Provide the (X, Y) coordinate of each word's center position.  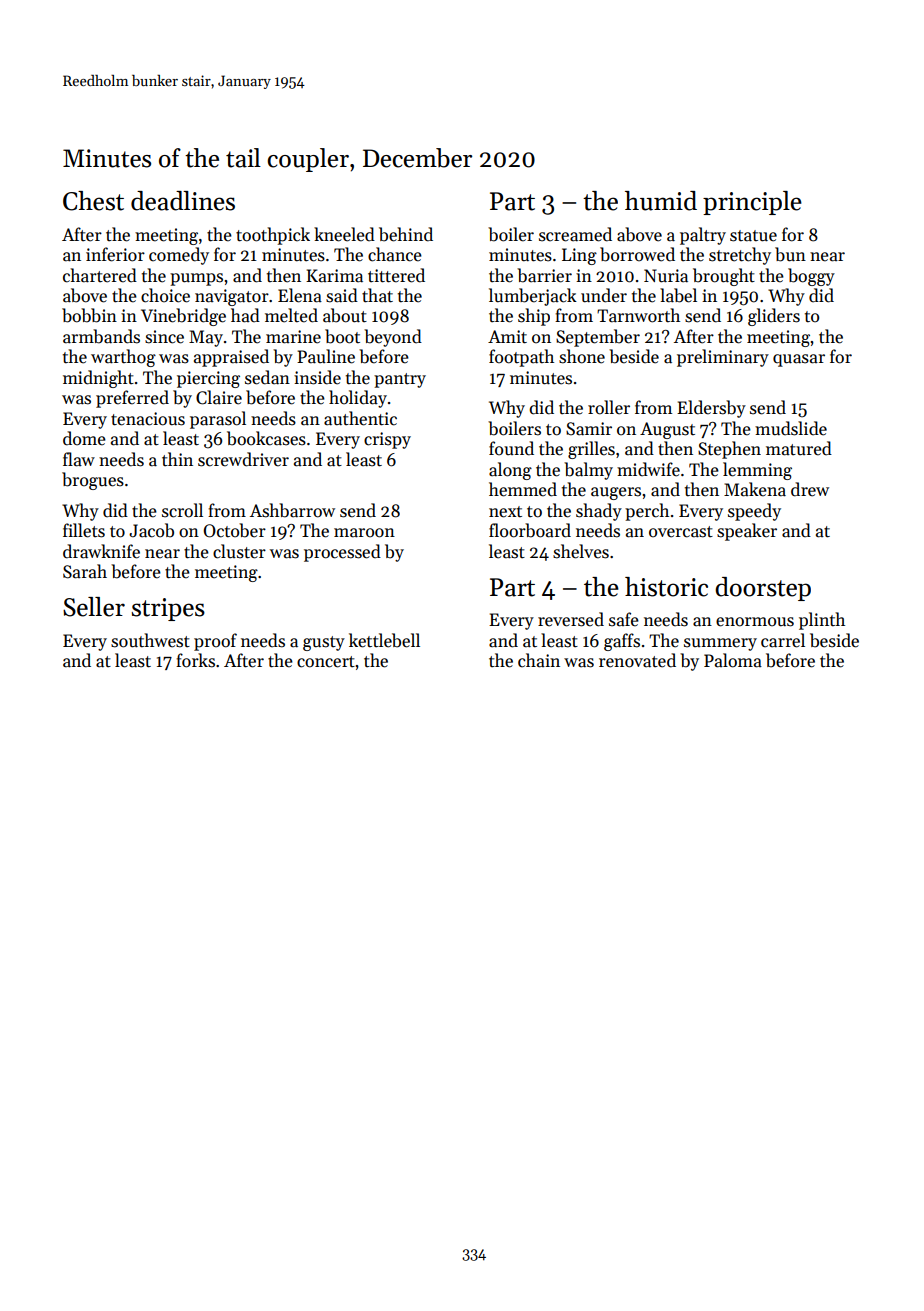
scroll (182, 510)
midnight (98, 379)
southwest (150, 640)
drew (810, 489)
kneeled (344, 234)
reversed (571, 619)
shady (599, 512)
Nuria (666, 276)
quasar (799, 360)
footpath (521, 358)
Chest (93, 201)
